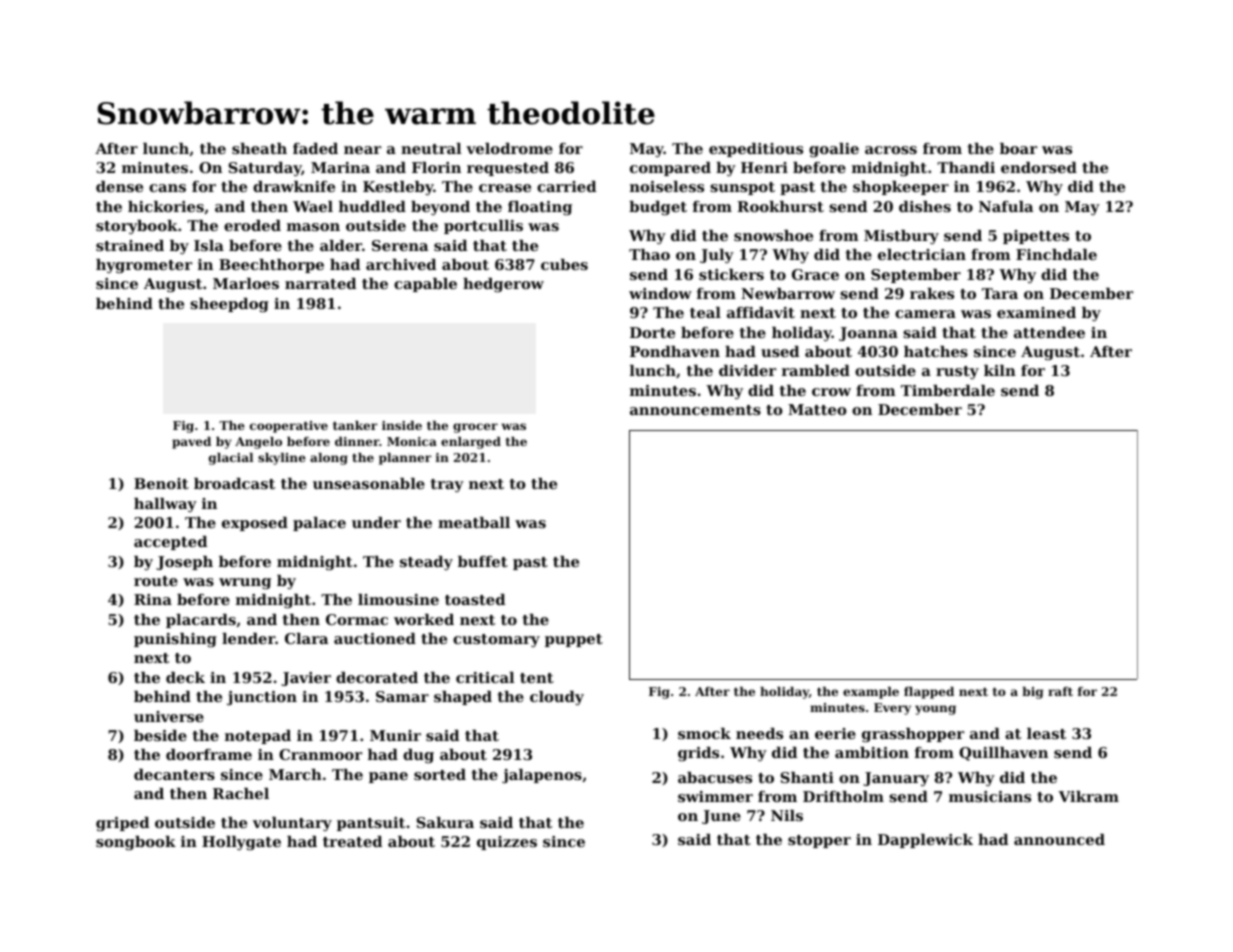 The image size is (1233, 952). Describe the element at coordinates (652, 332) in the image. I see `Dorte` at that location.
